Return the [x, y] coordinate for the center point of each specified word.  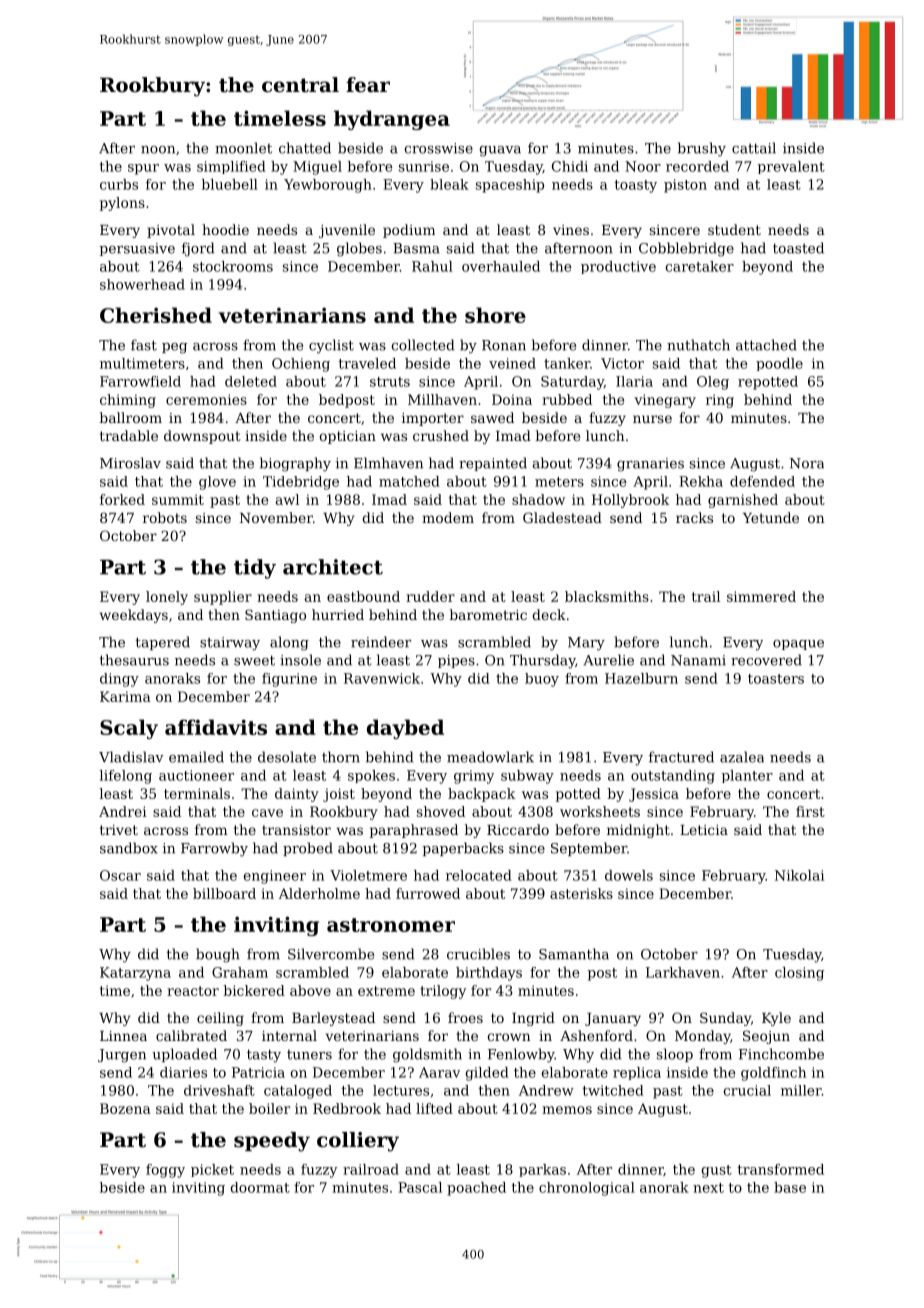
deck [549, 614]
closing [799, 974]
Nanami [698, 660]
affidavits [216, 727]
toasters [776, 679]
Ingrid [533, 1019]
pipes [456, 661]
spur [143, 169]
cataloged [298, 1092]
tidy [255, 569]
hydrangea [392, 120]
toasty [635, 186]
